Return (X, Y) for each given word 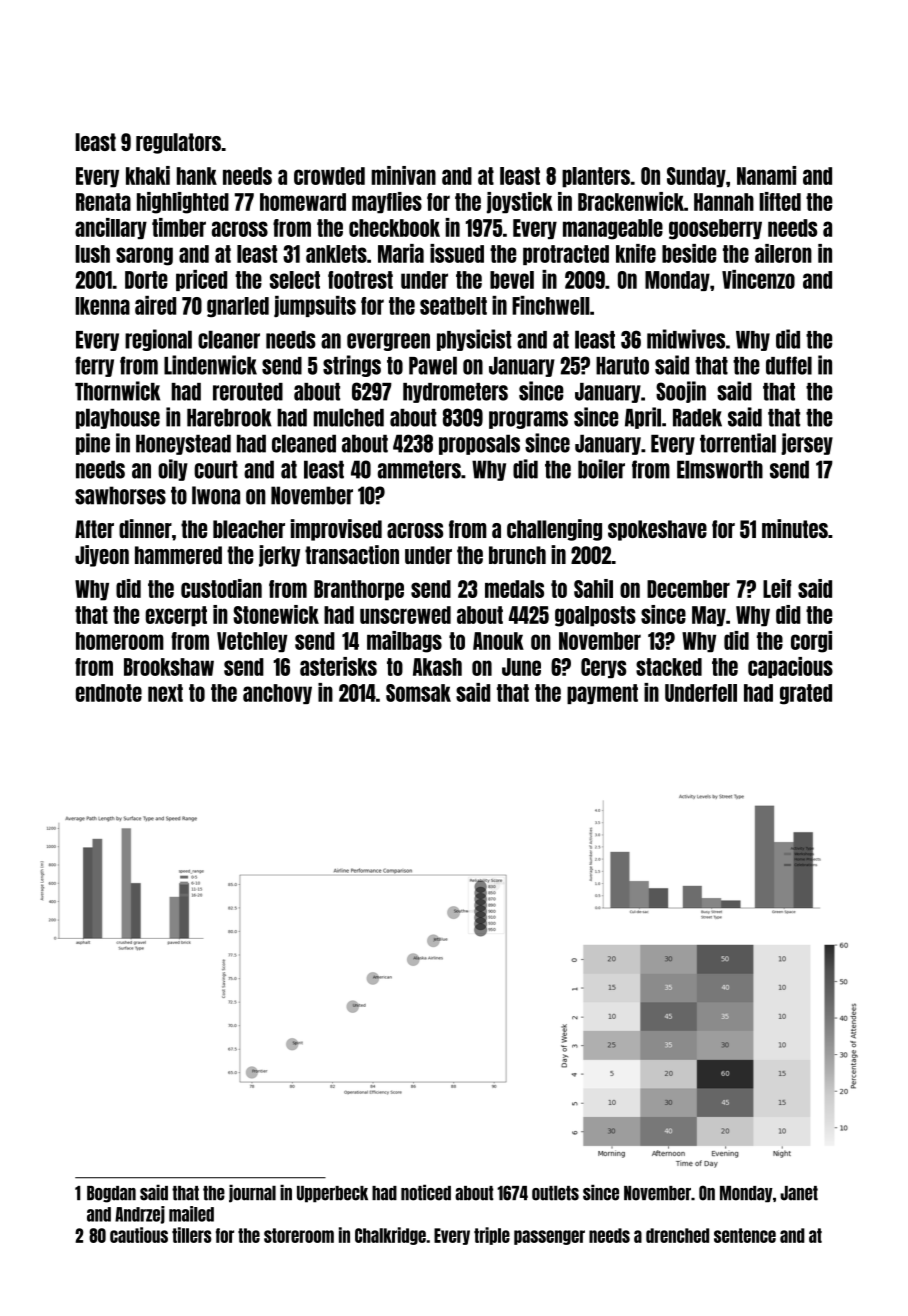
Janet (799, 1193)
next (165, 693)
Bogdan (111, 1194)
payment (602, 694)
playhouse (118, 418)
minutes (795, 528)
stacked (669, 667)
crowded (329, 176)
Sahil (593, 588)
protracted (566, 255)
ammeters (419, 469)
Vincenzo (758, 279)
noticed (426, 1192)
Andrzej (140, 1215)
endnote (109, 693)
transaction (352, 554)
